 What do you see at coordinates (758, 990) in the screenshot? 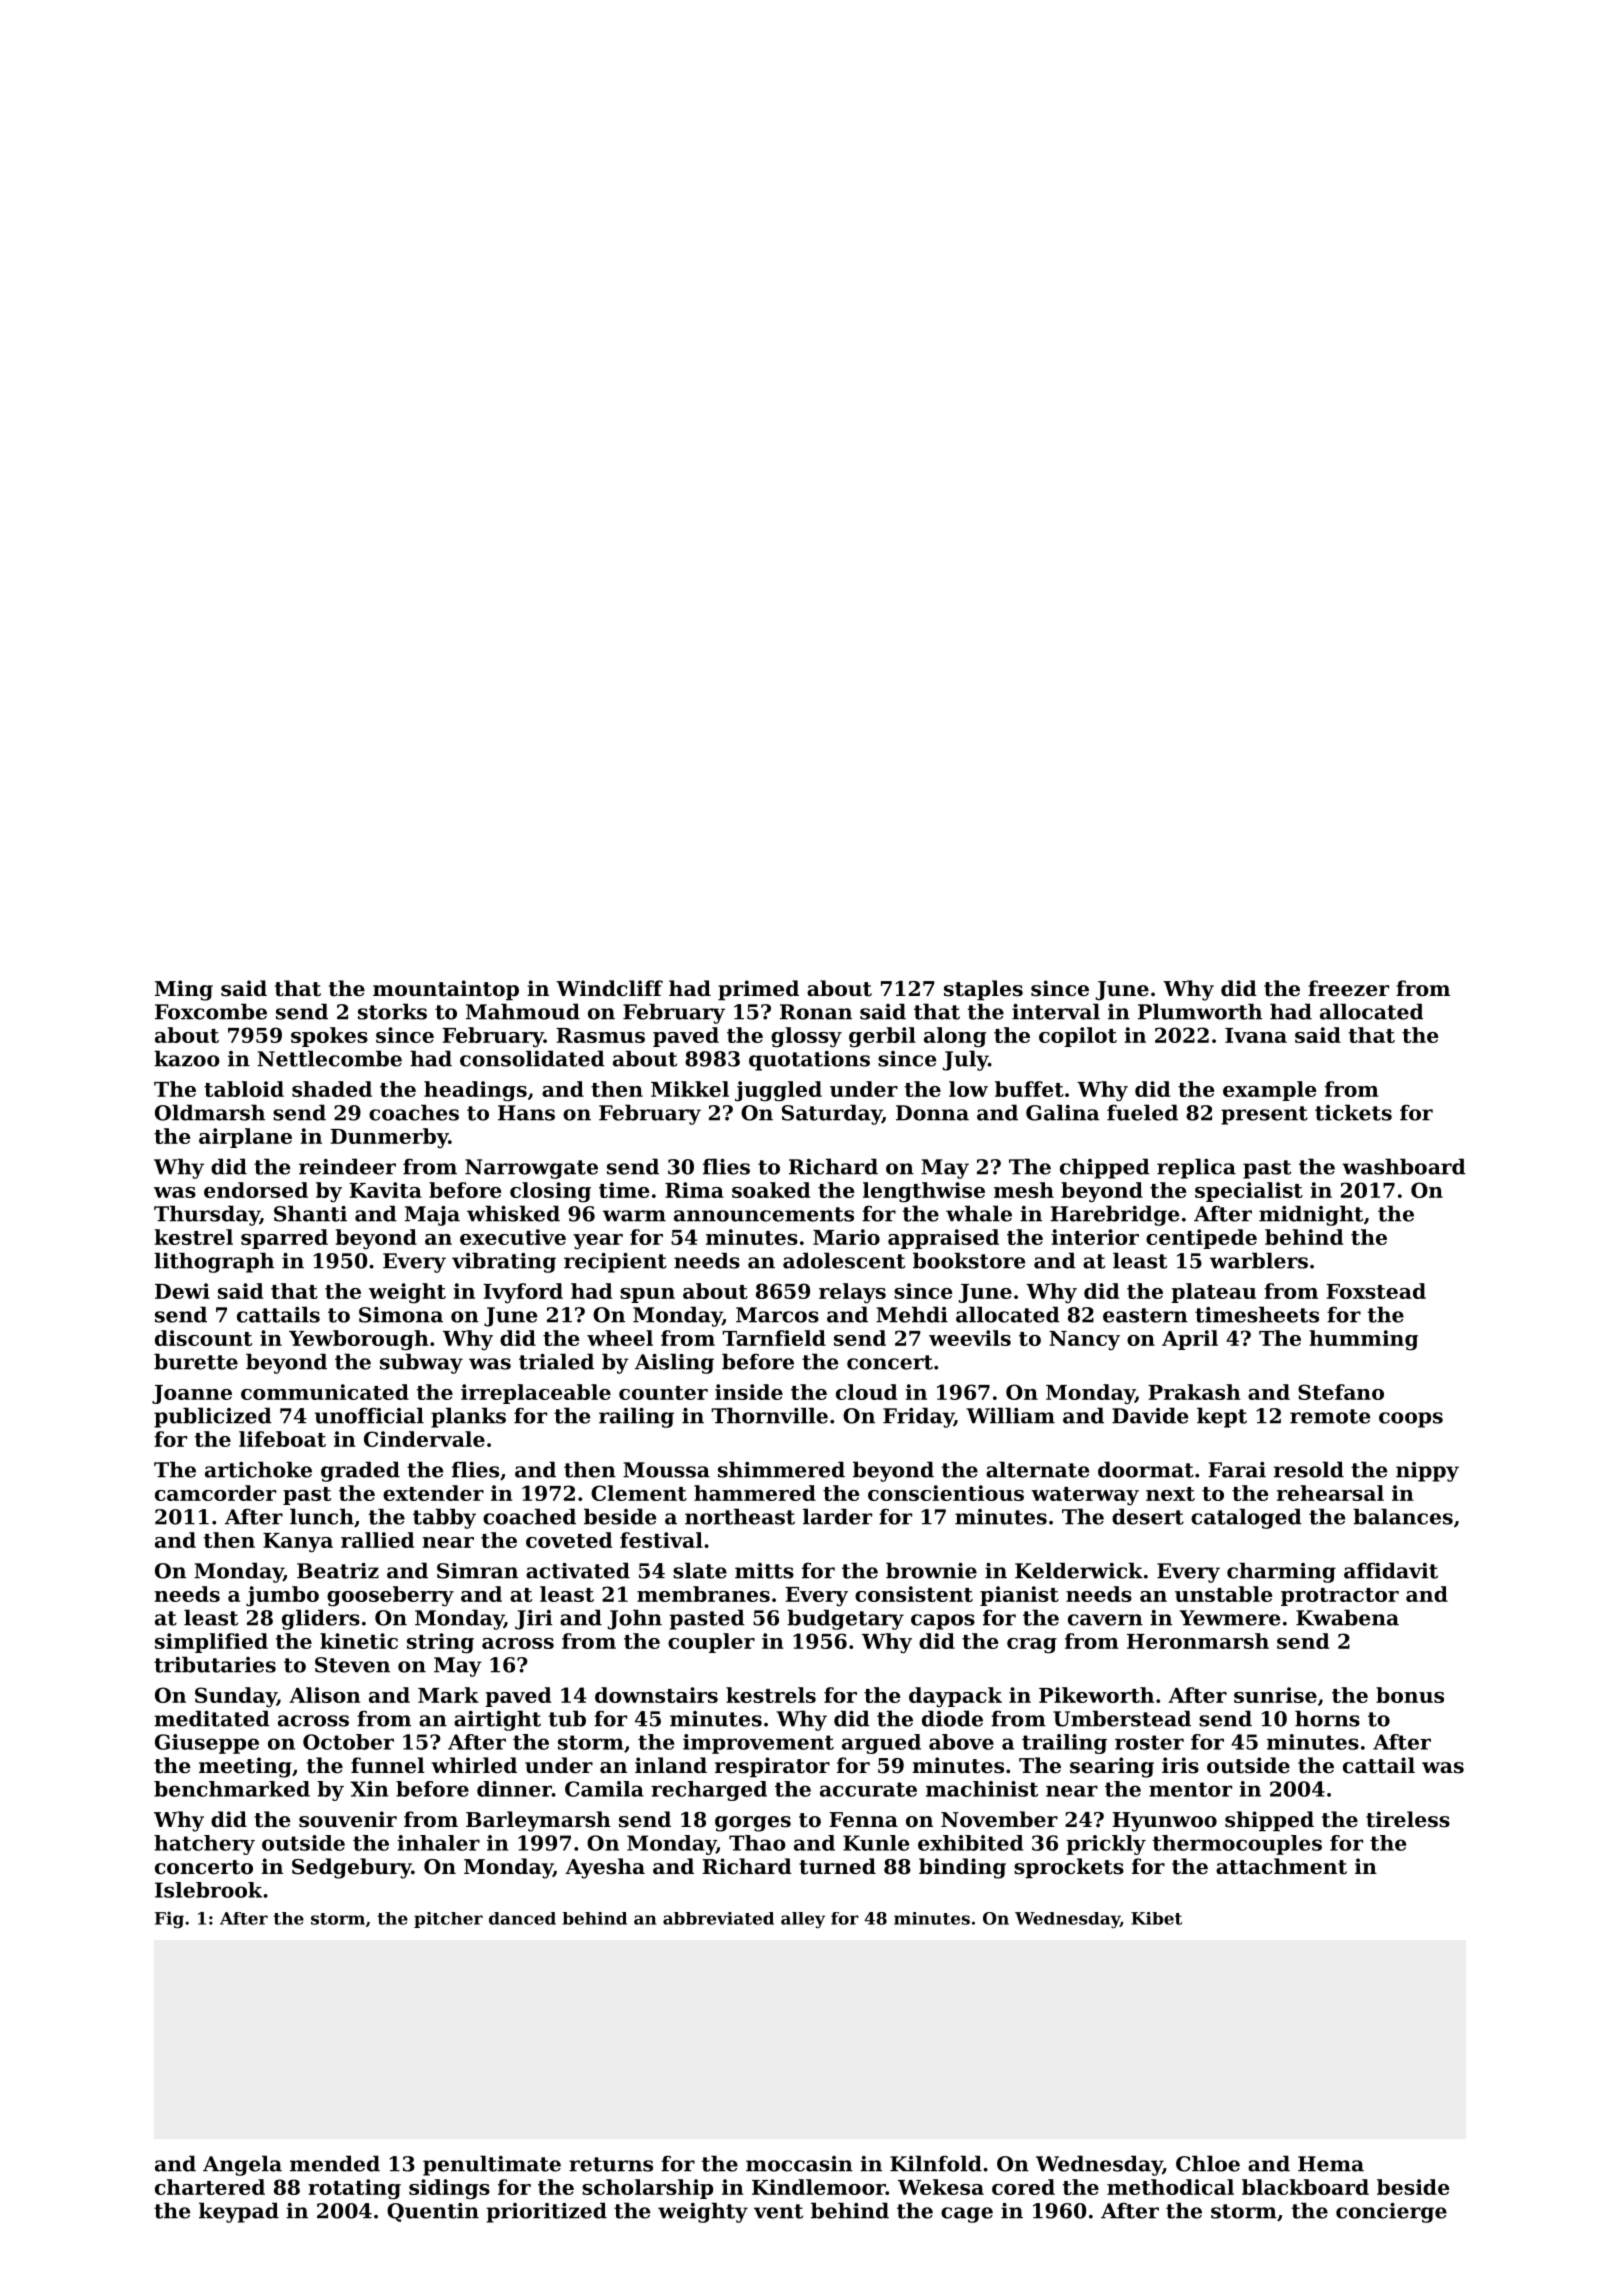
I see `primed` at bounding box center [758, 990].
